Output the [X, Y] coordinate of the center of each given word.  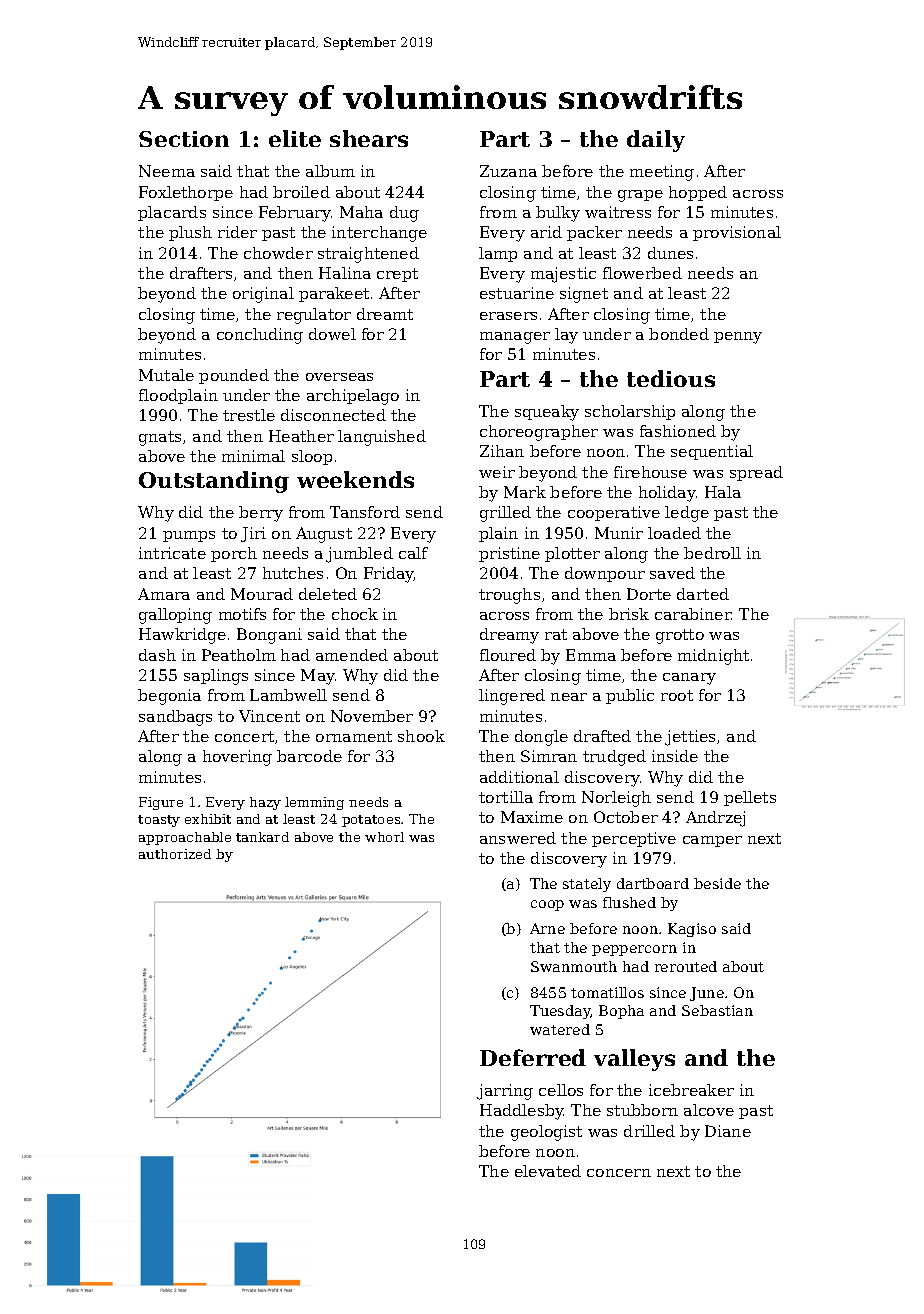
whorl [384, 837]
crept [397, 275]
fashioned [678, 431]
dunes [670, 253]
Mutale [166, 375]
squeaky [547, 413]
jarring [505, 1092]
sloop [312, 457]
